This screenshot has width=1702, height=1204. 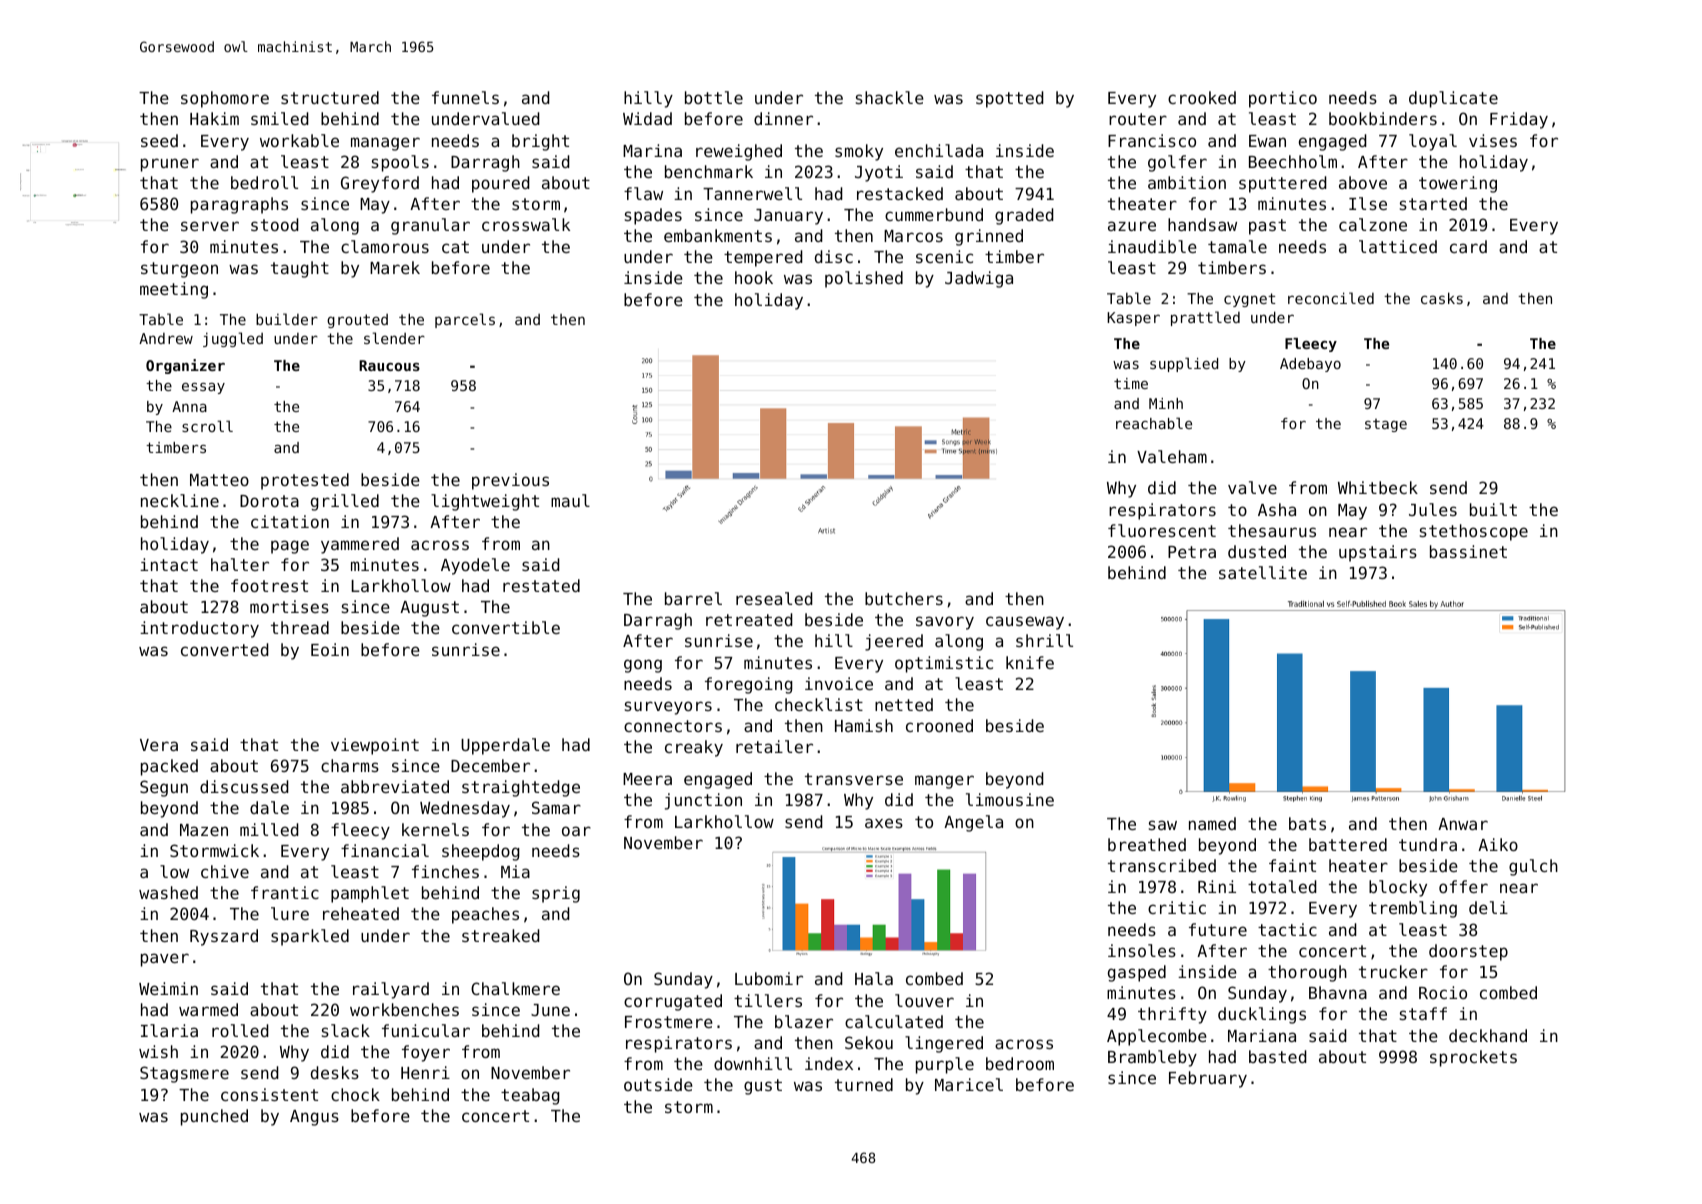 I want to click on Raucous, so click(x=389, y=365).
